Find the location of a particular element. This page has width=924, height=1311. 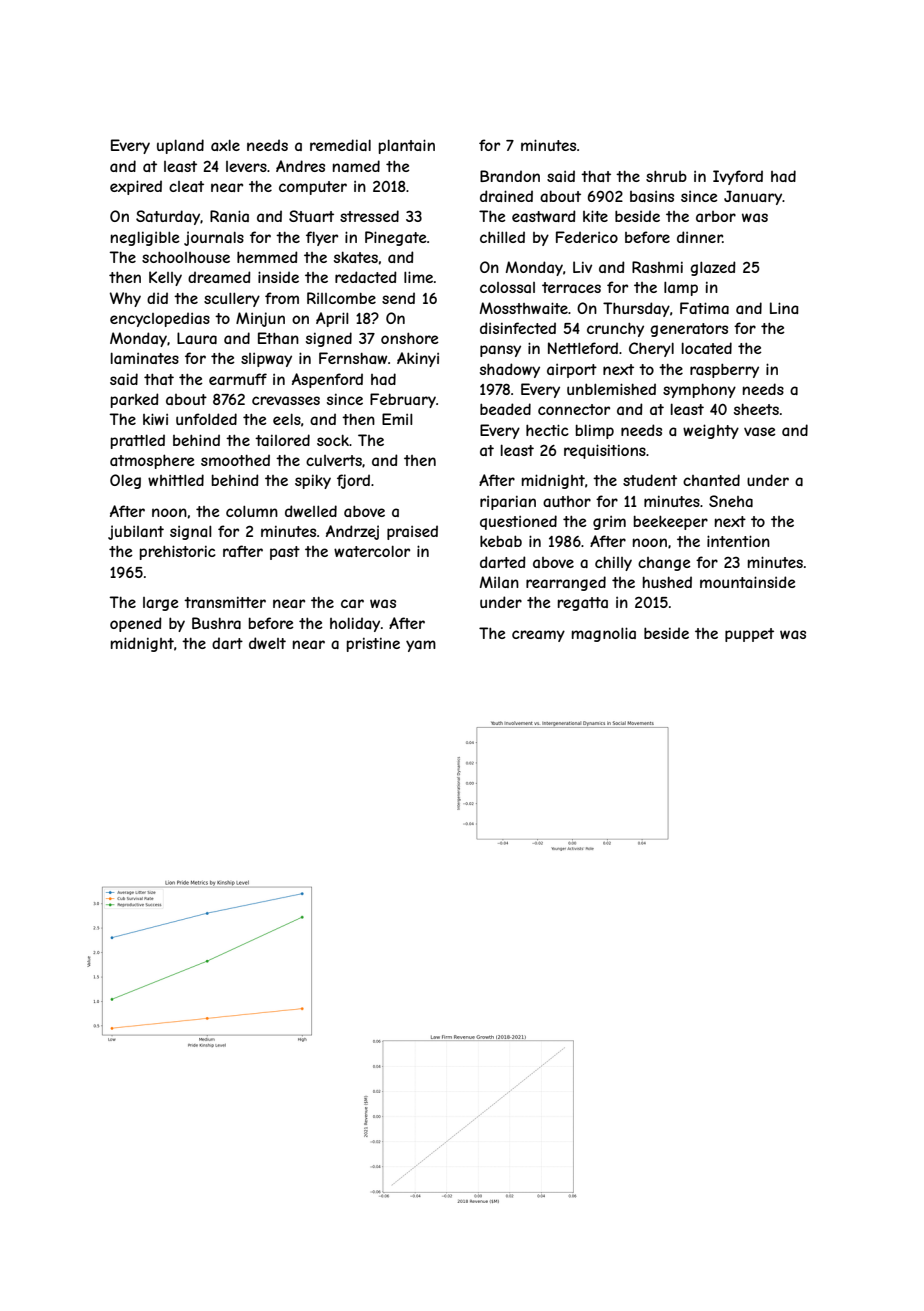

yam is located at coordinates (421, 646).
